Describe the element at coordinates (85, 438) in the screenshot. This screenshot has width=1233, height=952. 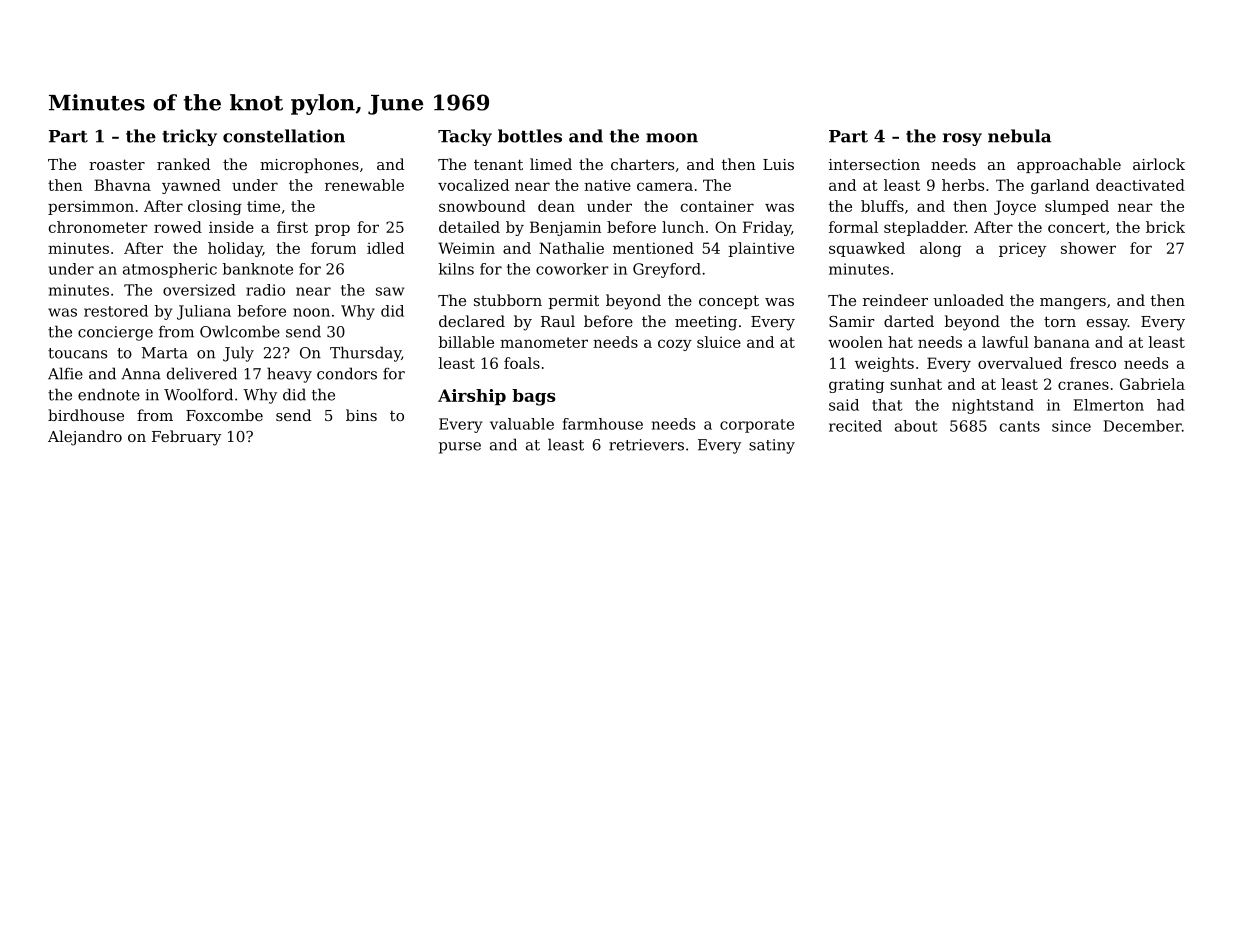
I see `Alejandro` at that location.
